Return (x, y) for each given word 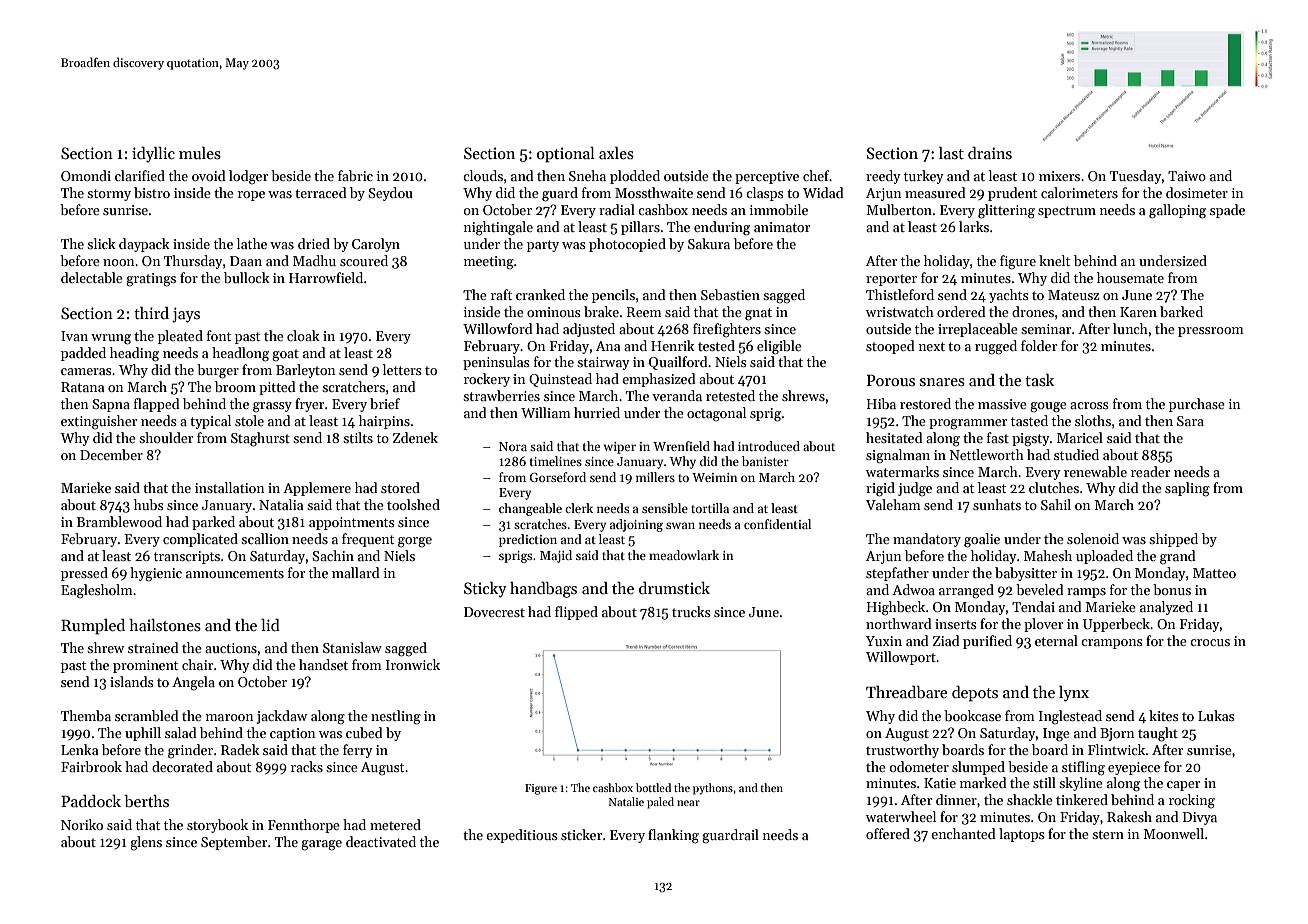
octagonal (716, 414)
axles (616, 153)
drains (990, 153)
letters (402, 369)
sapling (1187, 489)
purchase (1197, 405)
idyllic (153, 155)
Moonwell (1173, 833)
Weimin (714, 477)
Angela (193, 683)
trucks (691, 611)
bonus (1172, 589)
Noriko (82, 824)
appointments (352, 523)
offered (888, 833)
